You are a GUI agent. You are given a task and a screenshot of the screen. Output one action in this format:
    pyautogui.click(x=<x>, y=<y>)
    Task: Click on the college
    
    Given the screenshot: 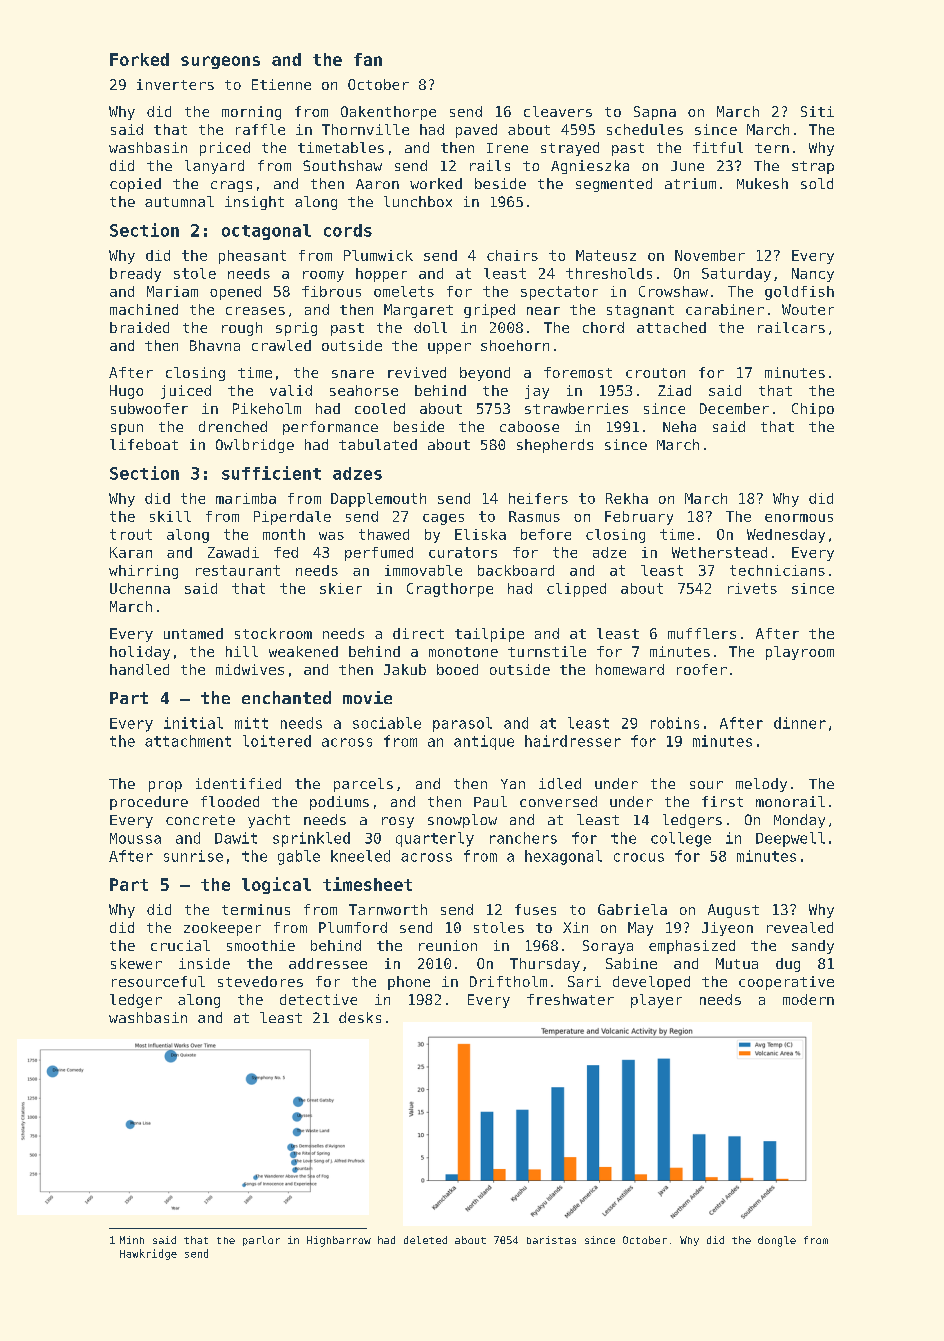 What is the action you would take?
    pyautogui.click(x=681, y=839)
